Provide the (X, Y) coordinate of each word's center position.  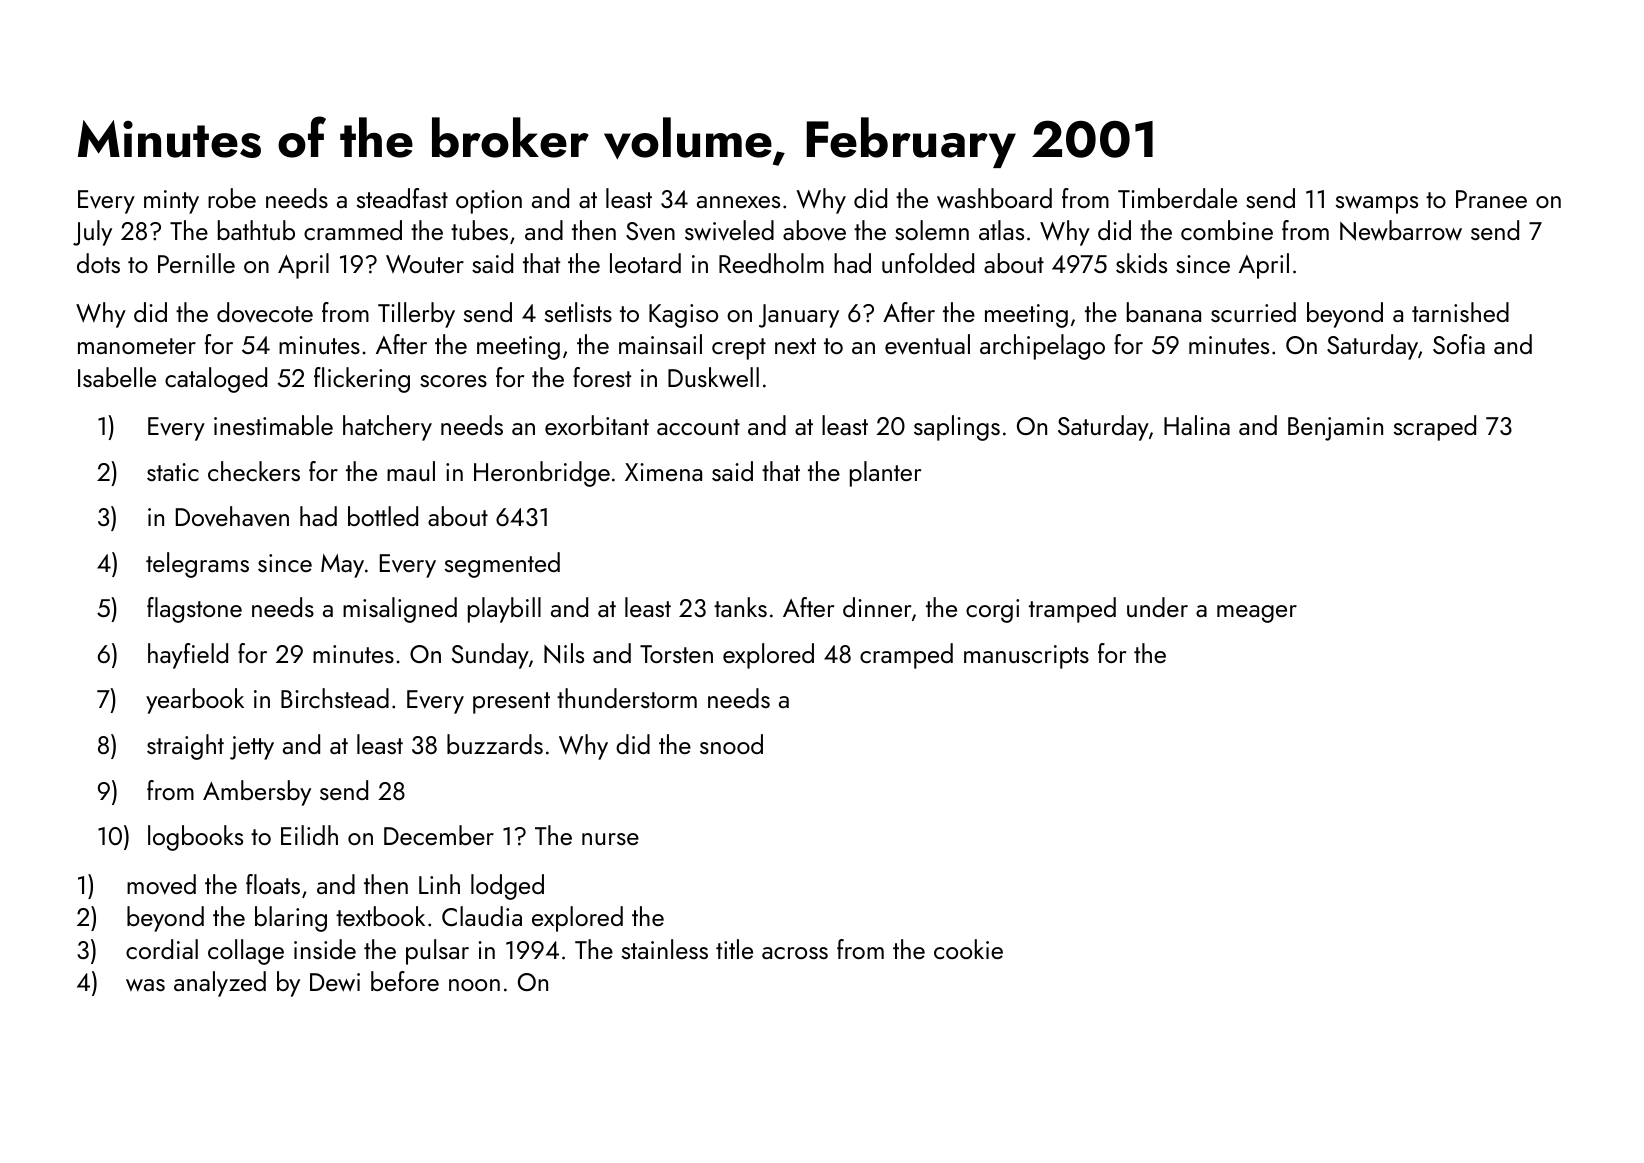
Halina (1197, 425)
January (799, 316)
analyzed (220, 984)
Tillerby (416, 315)
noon (474, 985)
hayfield (188, 656)
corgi (992, 611)
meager (1257, 614)
